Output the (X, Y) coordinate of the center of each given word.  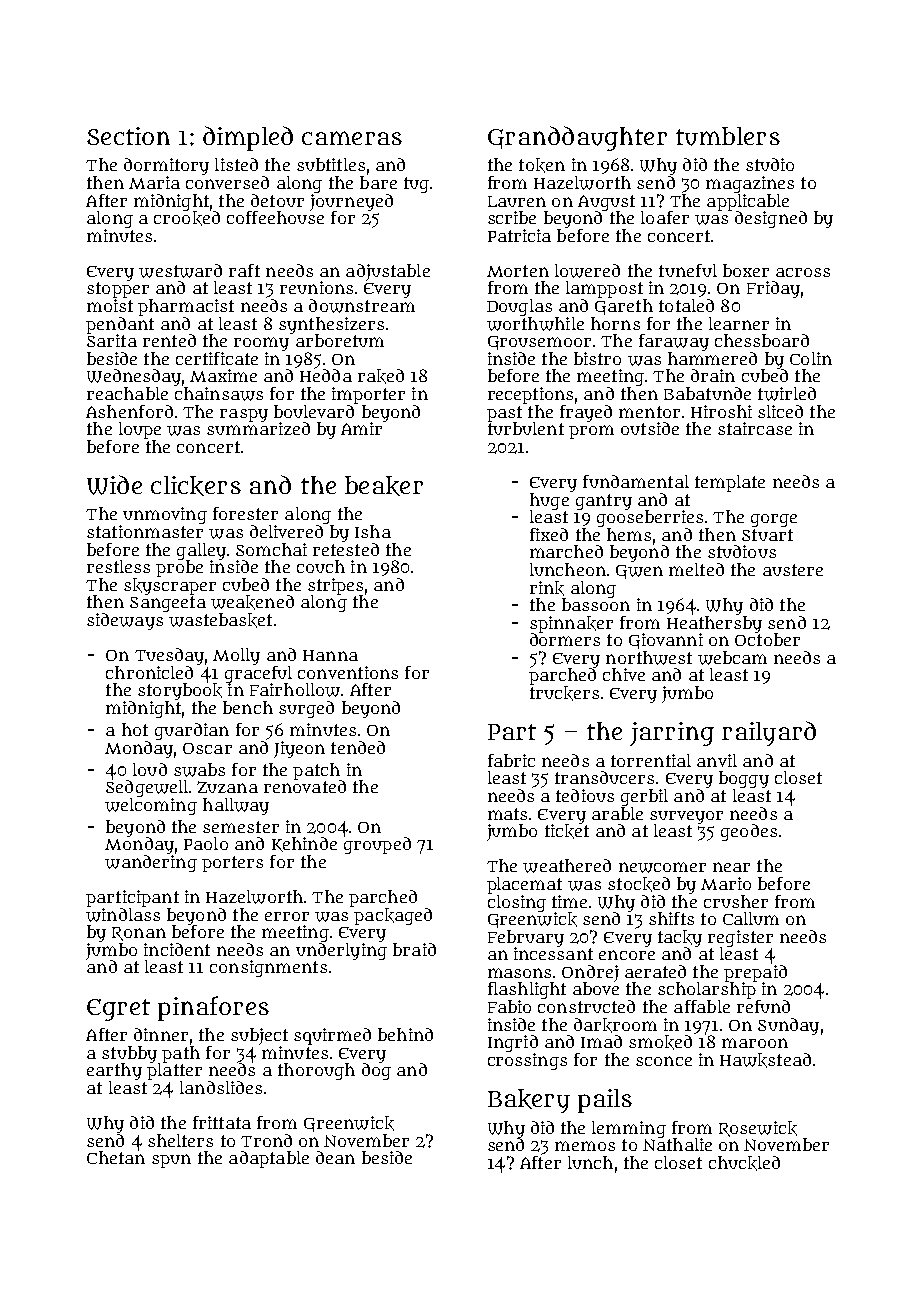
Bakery (529, 1101)
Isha (373, 531)
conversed (227, 182)
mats (507, 814)
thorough (316, 1071)
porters (232, 864)
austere (793, 570)
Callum (751, 918)
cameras (352, 138)
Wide (114, 485)
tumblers (728, 136)
